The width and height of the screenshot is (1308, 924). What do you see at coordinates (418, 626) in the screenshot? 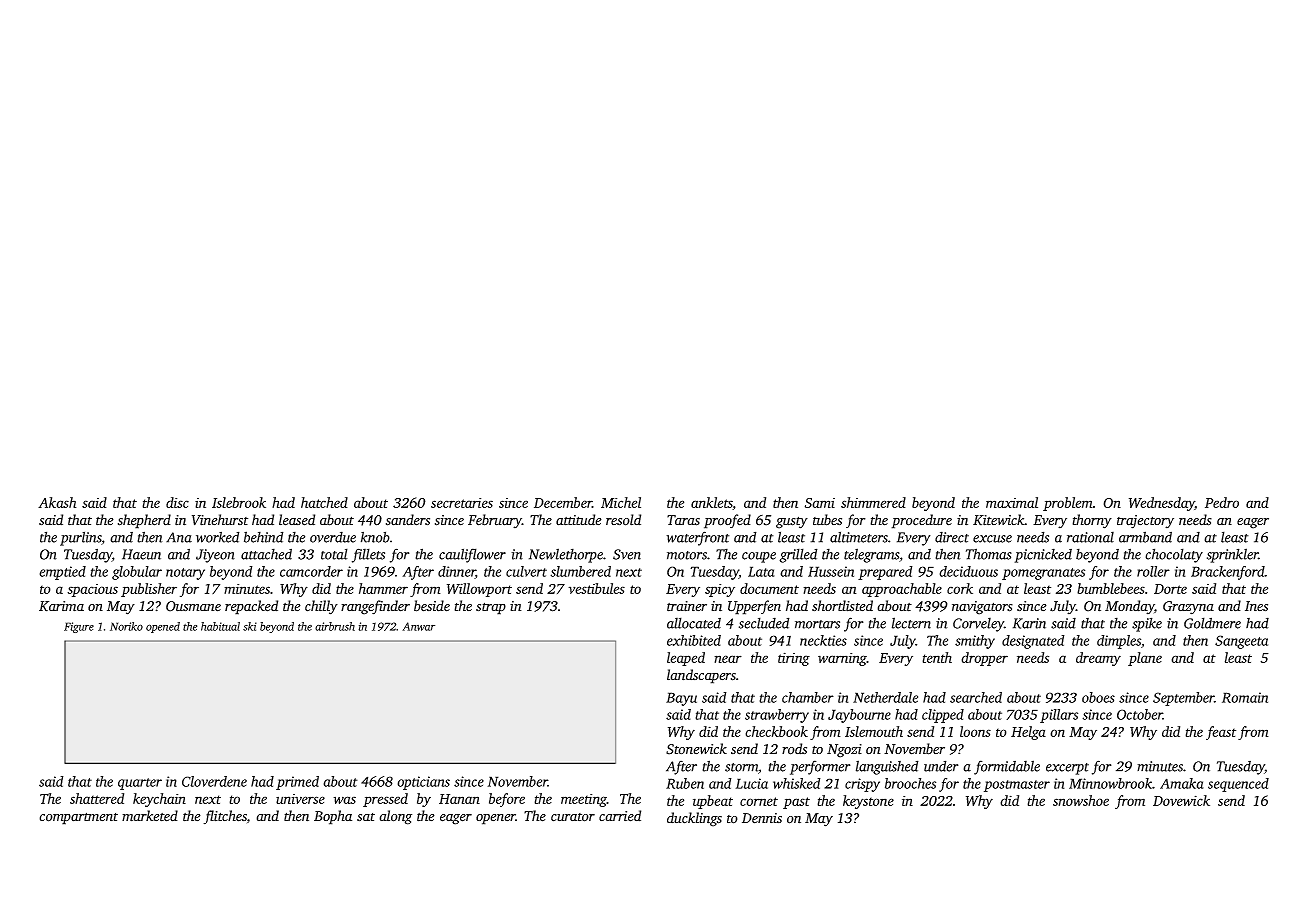
I see `Anwar` at bounding box center [418, 626].
